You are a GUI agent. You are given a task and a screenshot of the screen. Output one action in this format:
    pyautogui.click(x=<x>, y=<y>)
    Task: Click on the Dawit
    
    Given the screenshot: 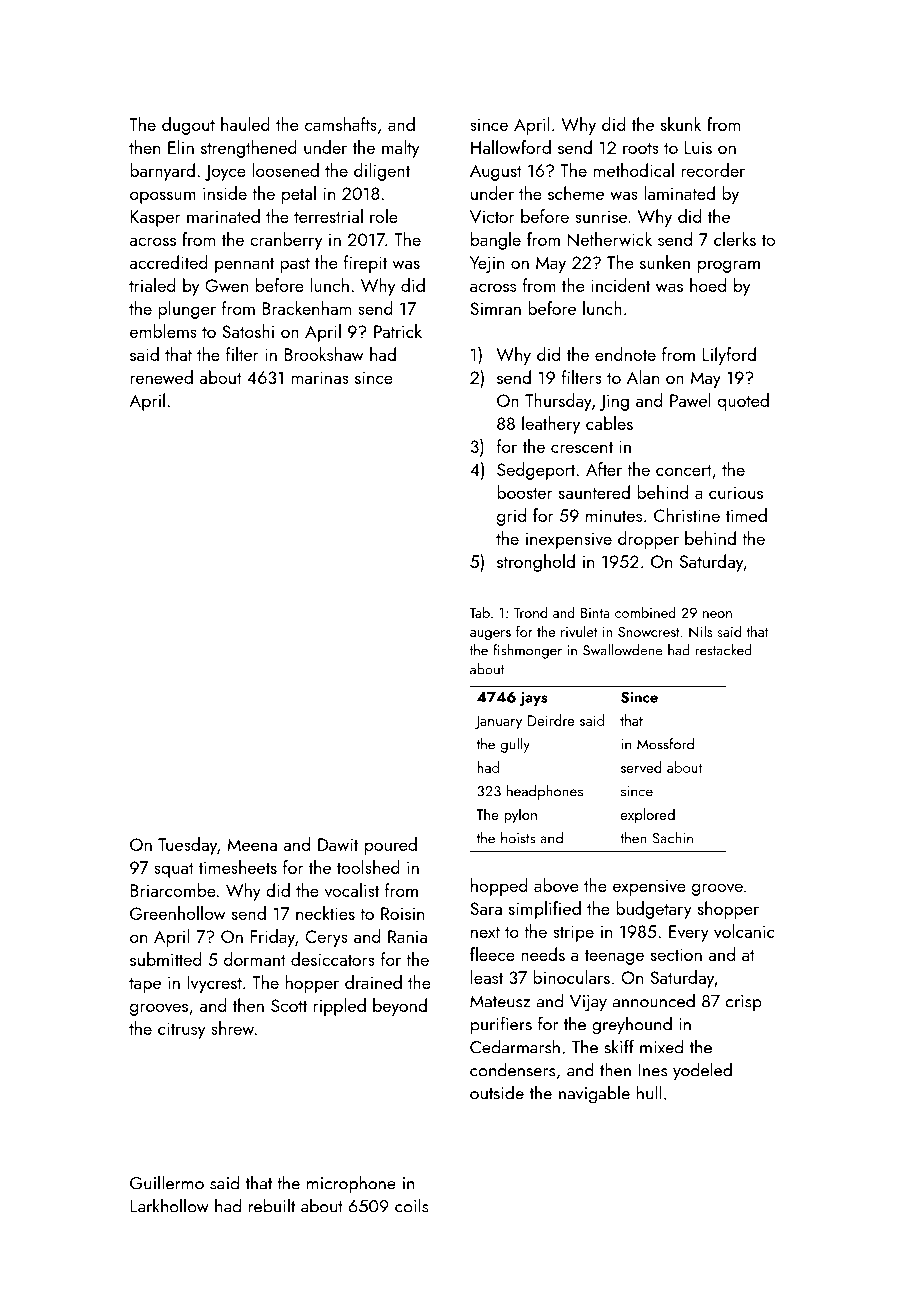 What is the action you would take?
    pyautogui.click(x=338, y=844)
